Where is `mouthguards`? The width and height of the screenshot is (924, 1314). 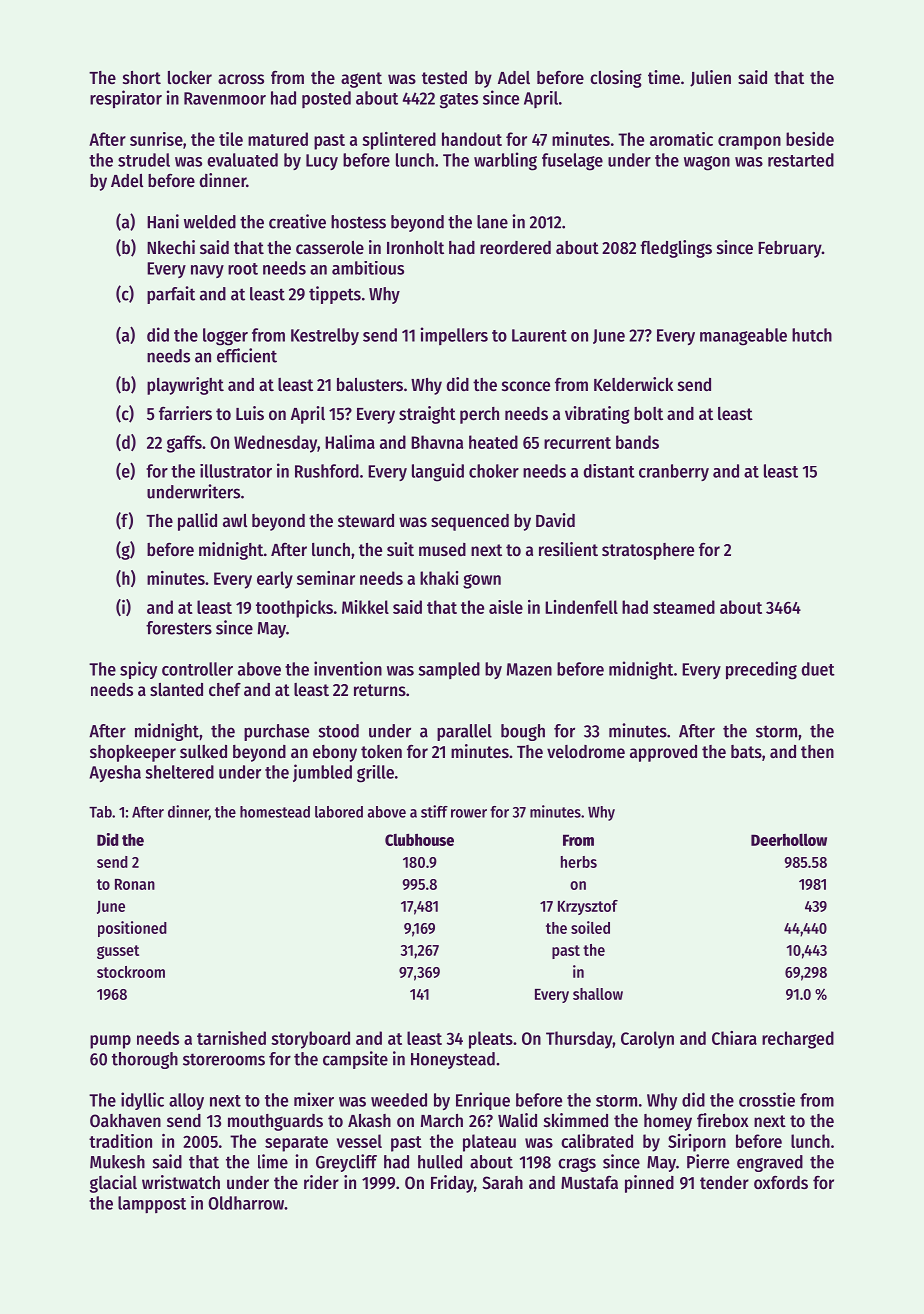 mouthguards is located at coordinates (275, 1122).
